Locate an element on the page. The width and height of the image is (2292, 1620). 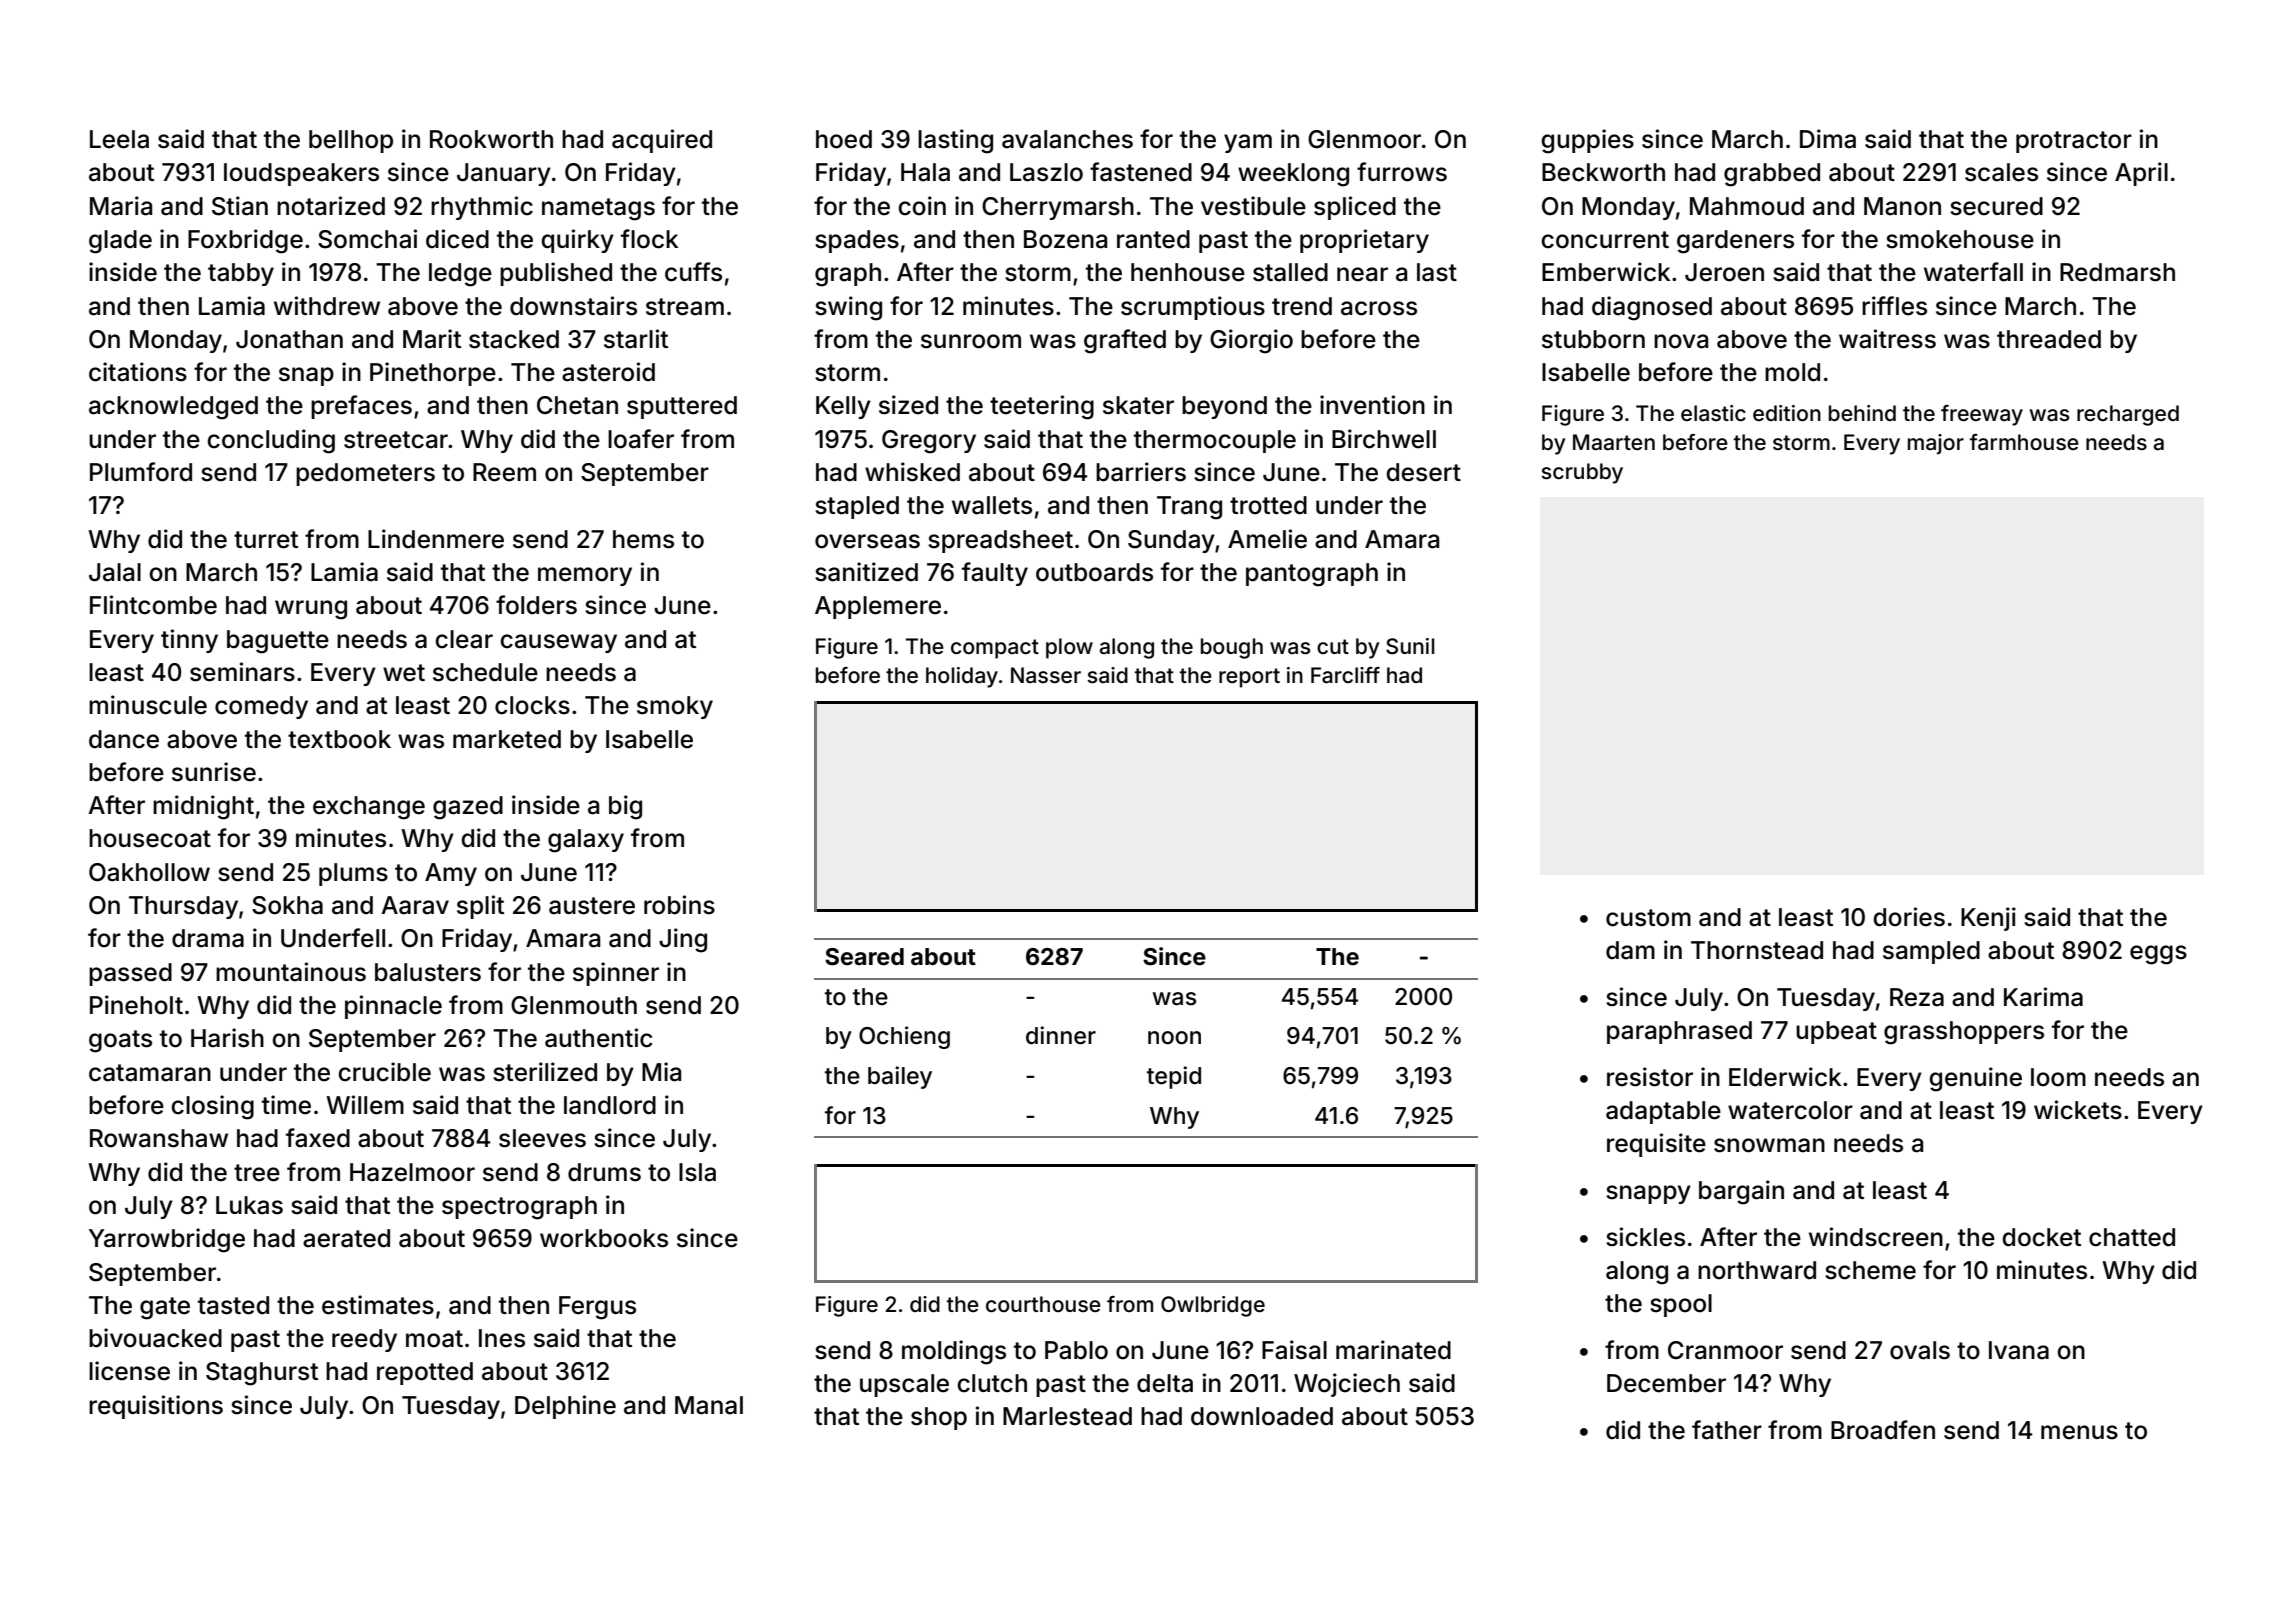
wickets is located at coordinates (2078, 1110).
